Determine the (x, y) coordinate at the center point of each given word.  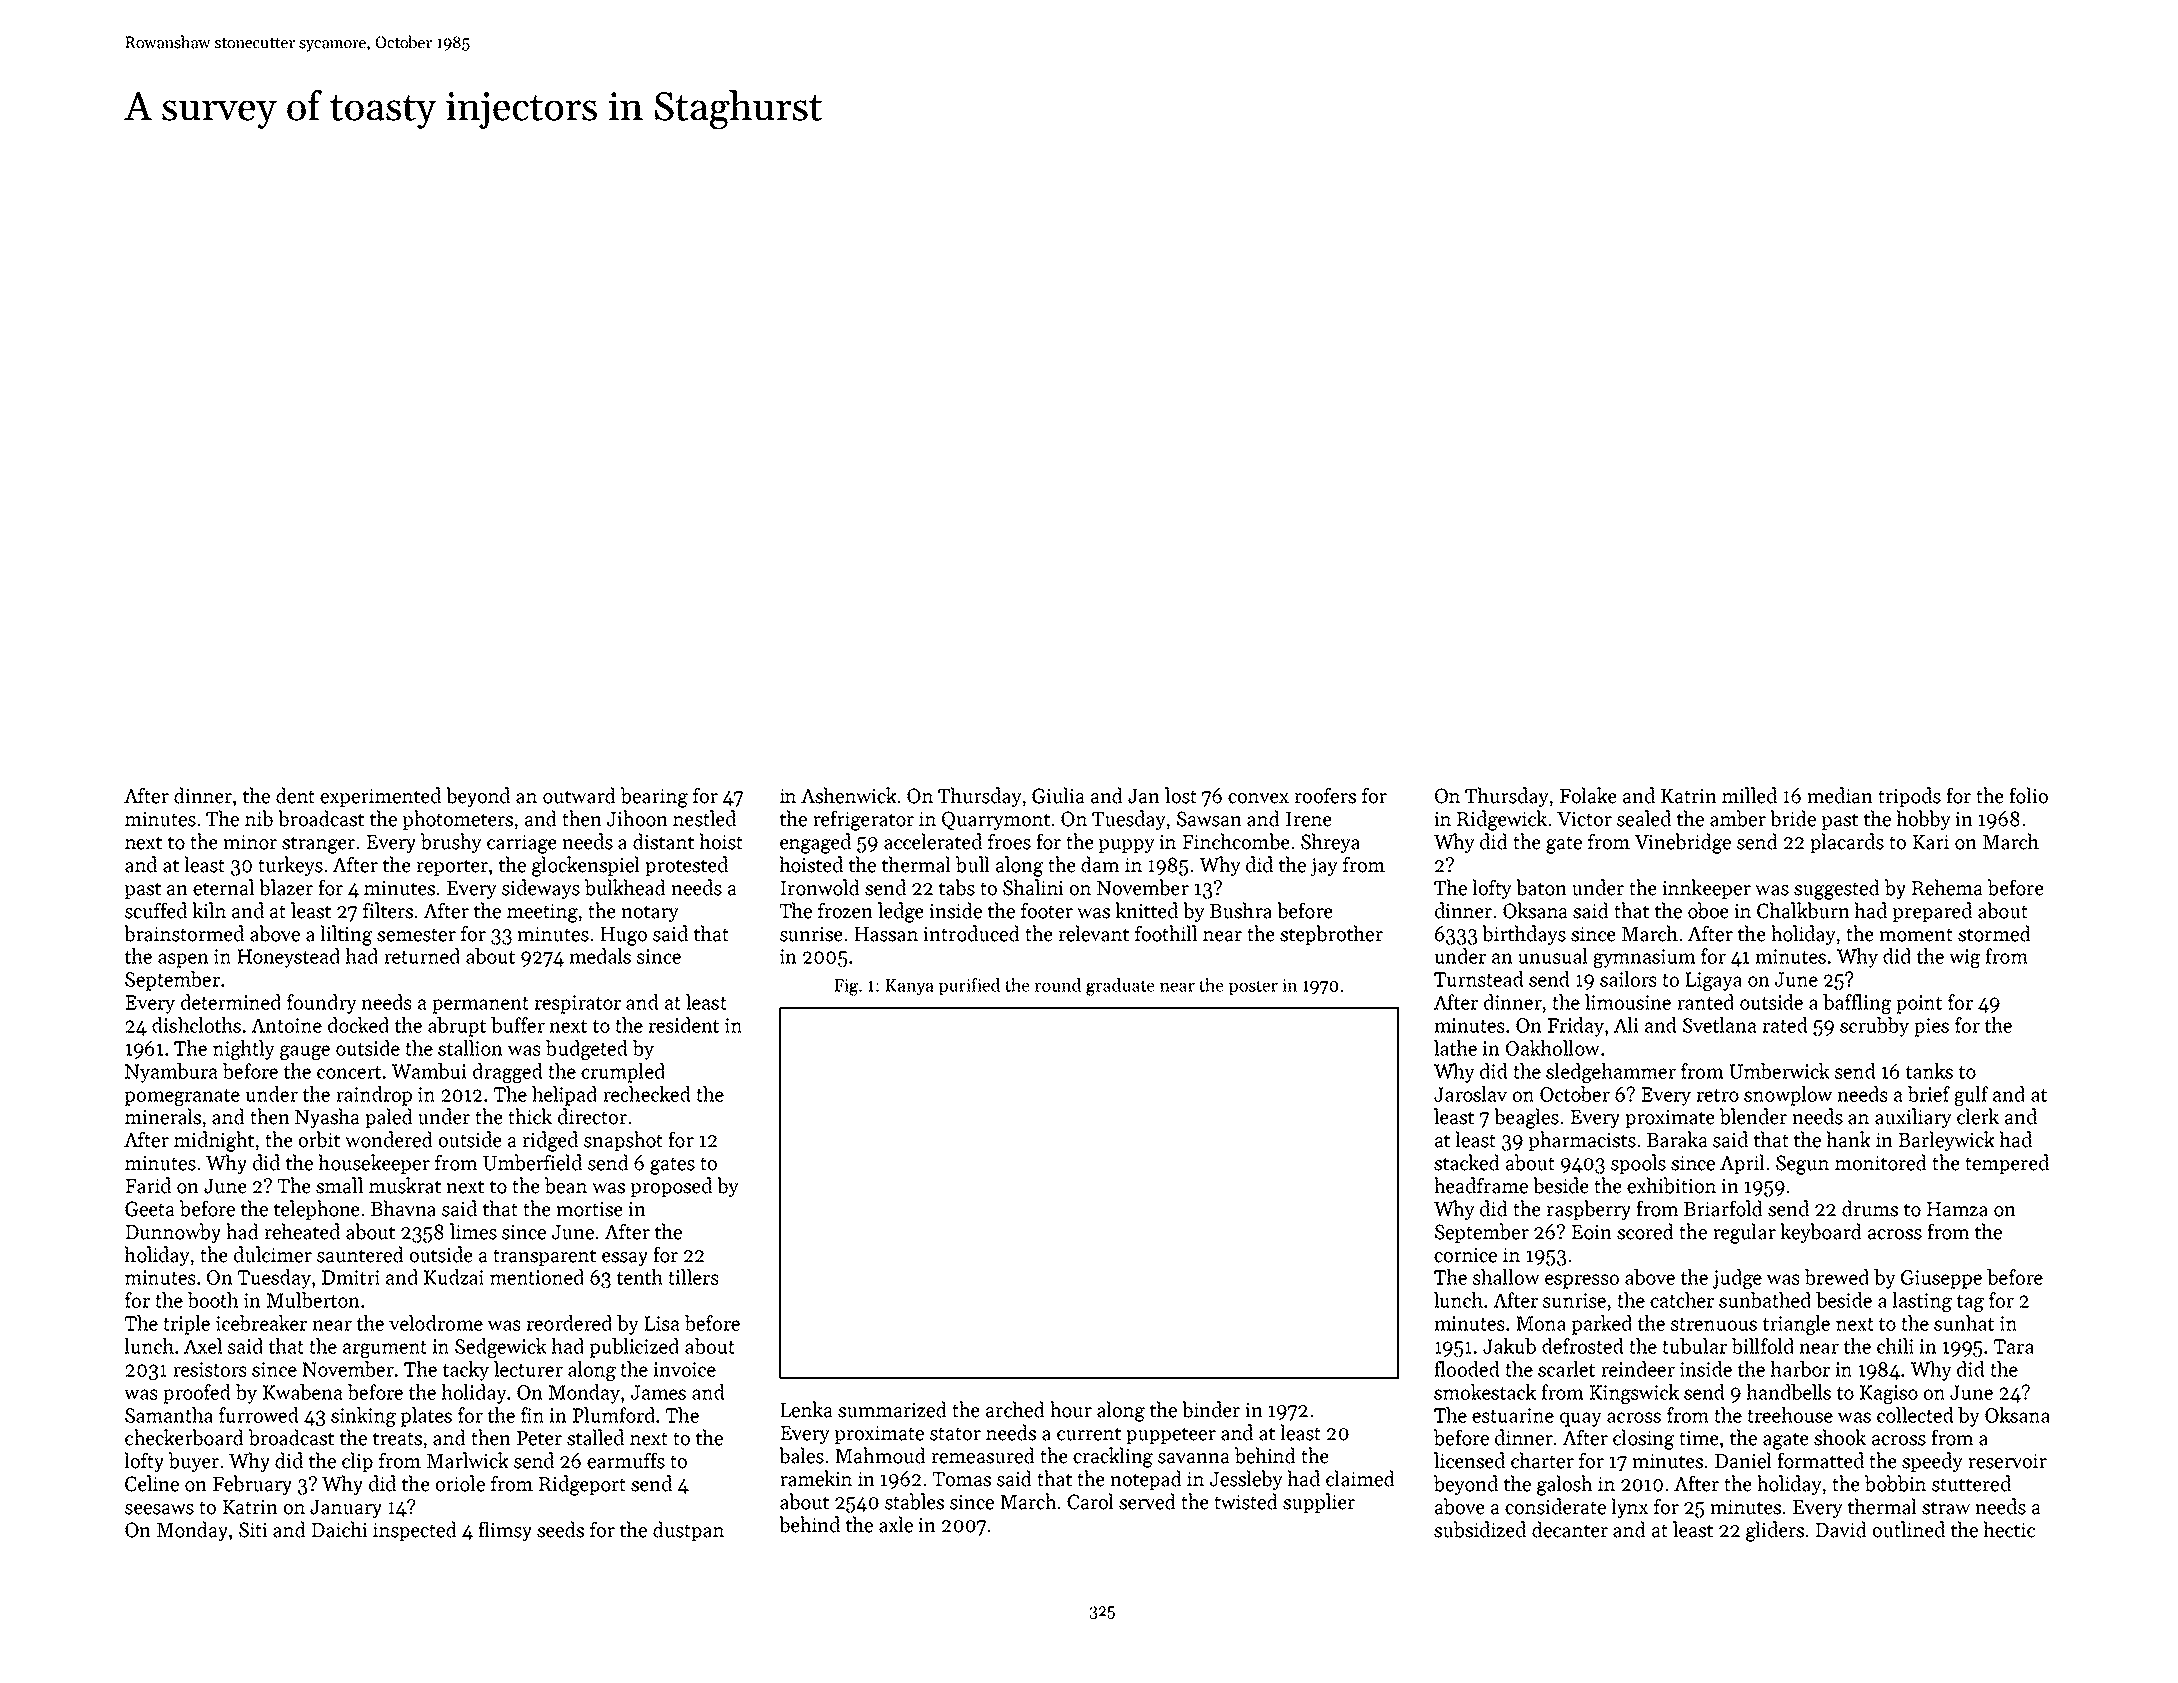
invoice (685, 1369)
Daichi (339, 1529)
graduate (1120, 987)
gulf (1971, 1096)
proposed (671, 1187)
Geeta (149, 1209)
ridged (550, 1141)
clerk (1978, 1116)
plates (426, 1417)
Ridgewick (1502, 820)
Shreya (1330, 843)
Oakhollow (1553, 1048)
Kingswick (1634, 1394)
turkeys (290, 866)
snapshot (623, 1141)
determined (231, 1002)
